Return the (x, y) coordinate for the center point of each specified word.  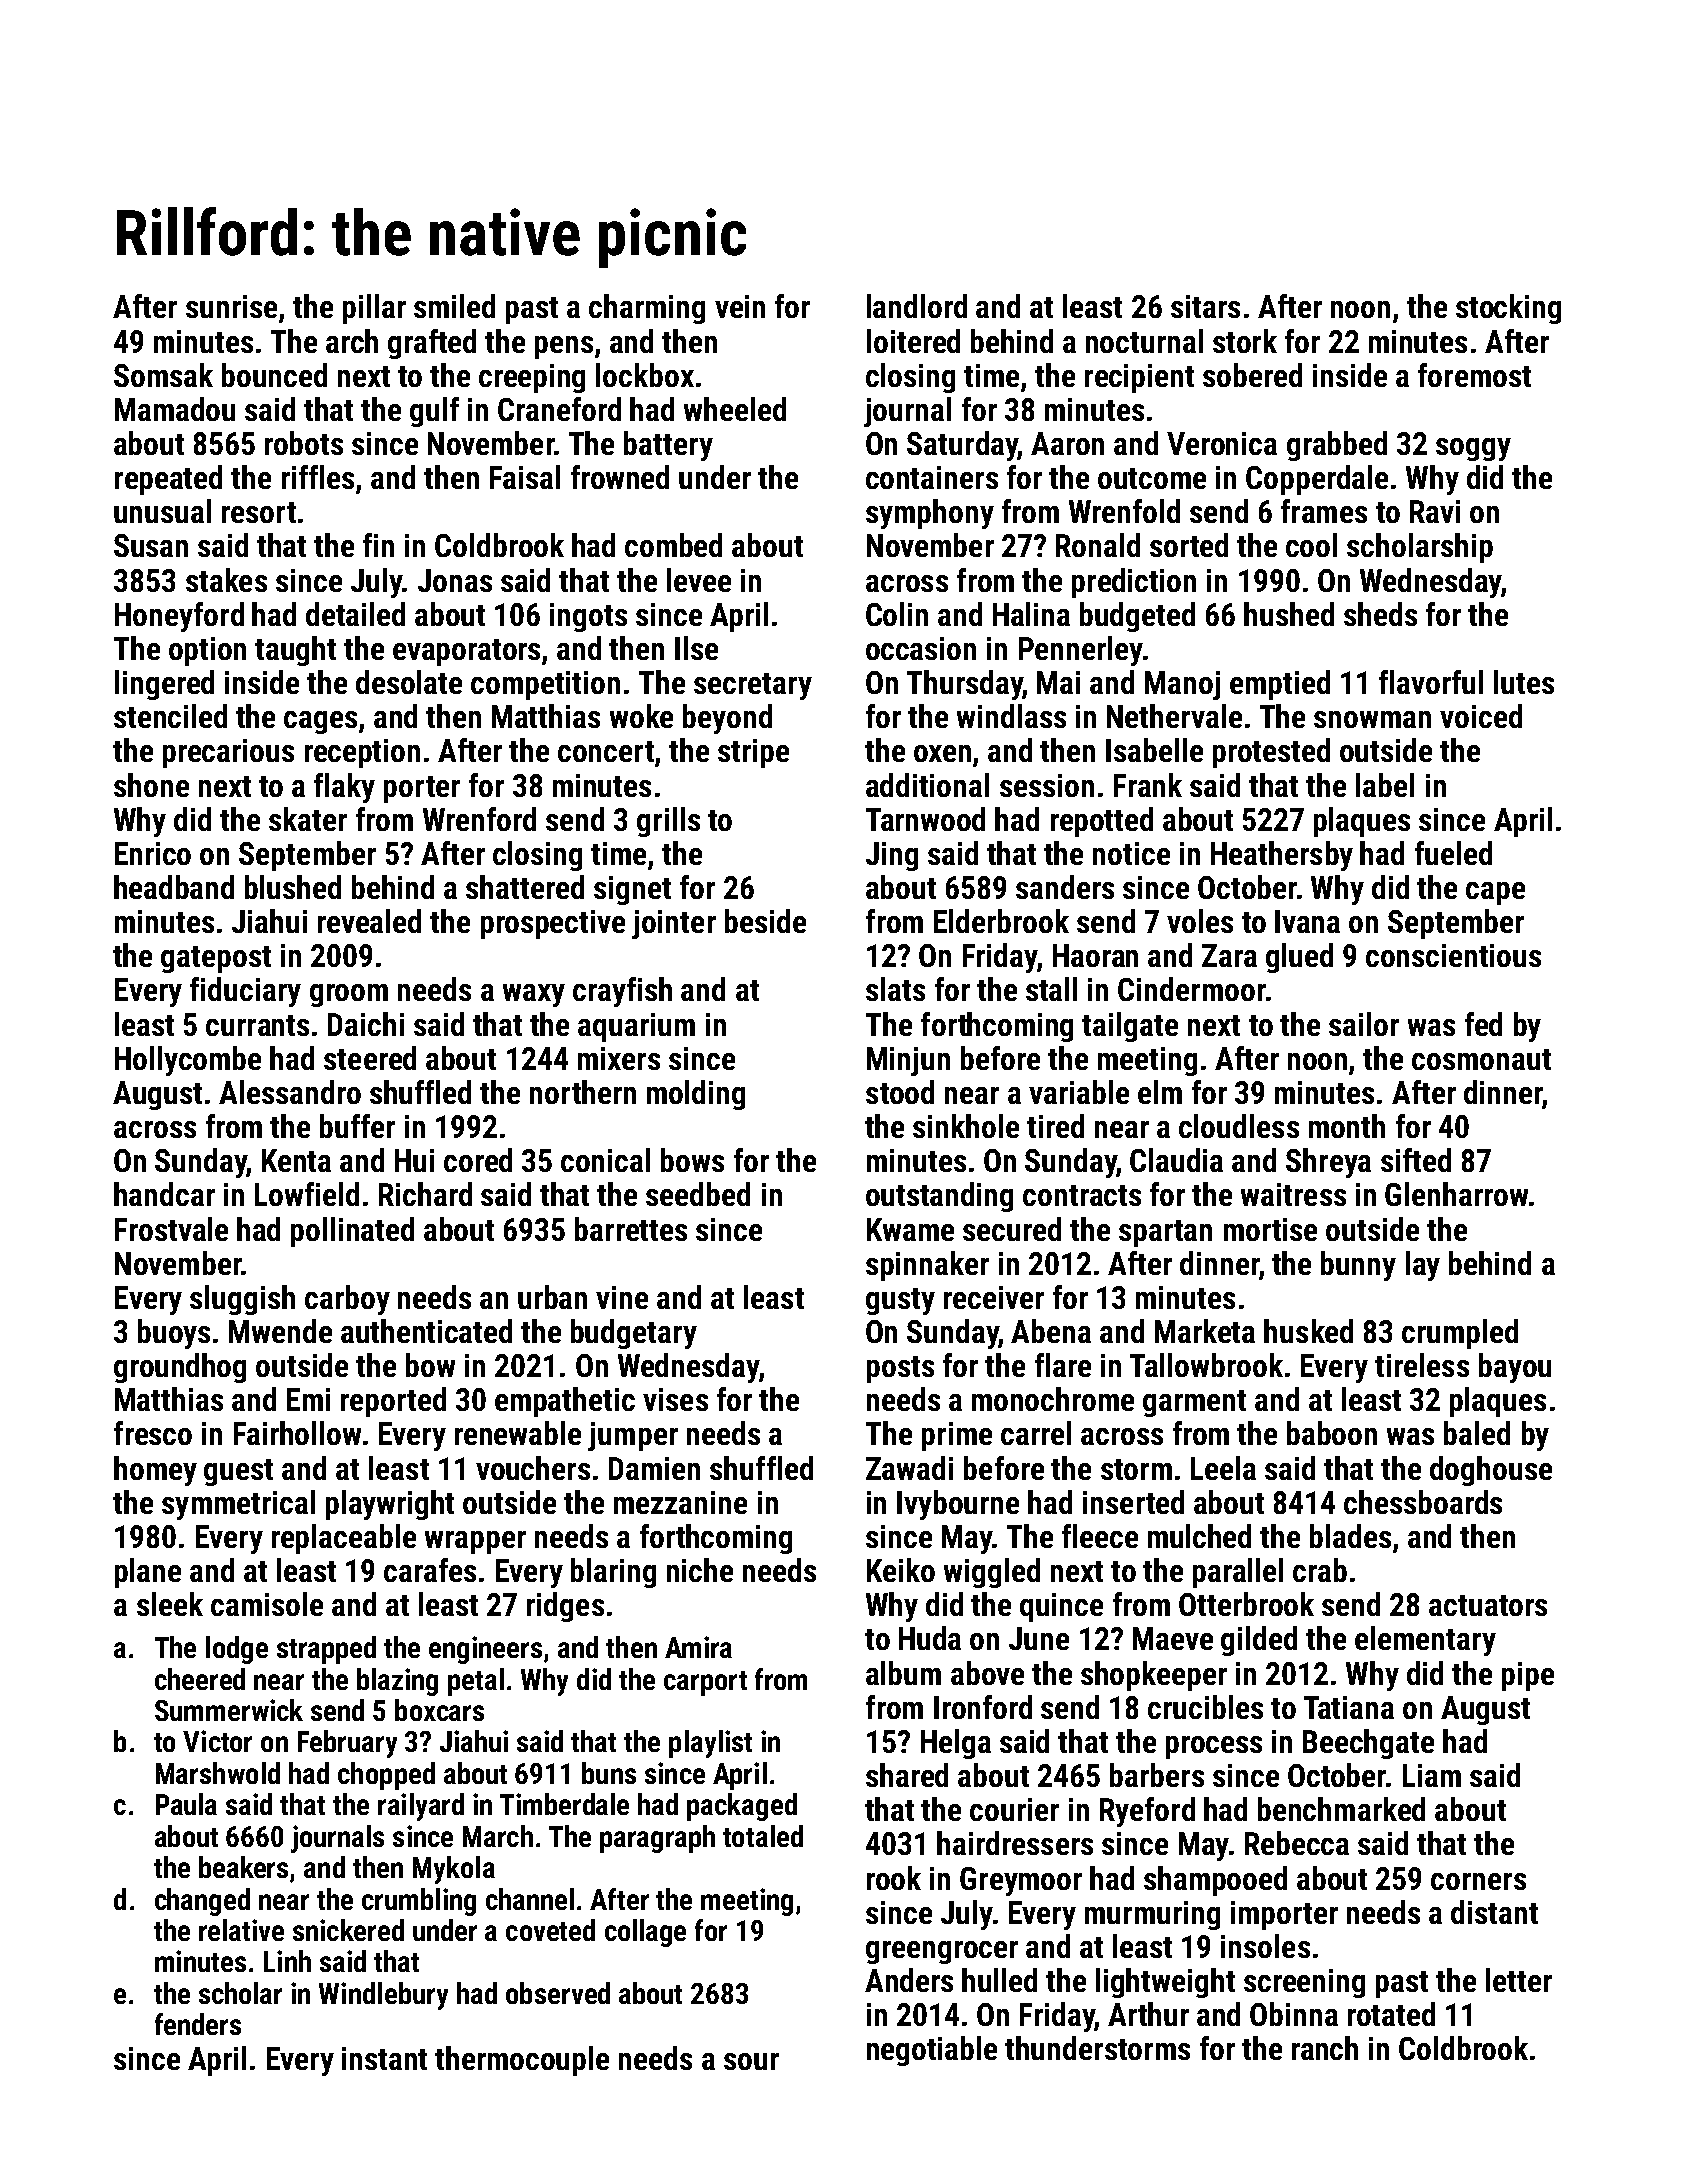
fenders (198, 2024)
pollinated (352, 1232)
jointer (674, 924)
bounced (274, 375)
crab (1320, 1570)
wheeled (735, 409)
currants (257, 1025)
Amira (698, 1647)
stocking (1508, 309)
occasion (921, 648)
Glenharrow (1456, 1194)
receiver (994, 1297)
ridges (565, 1607)
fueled (1453, 853)
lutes (1524, 682)
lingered (164, 685)
